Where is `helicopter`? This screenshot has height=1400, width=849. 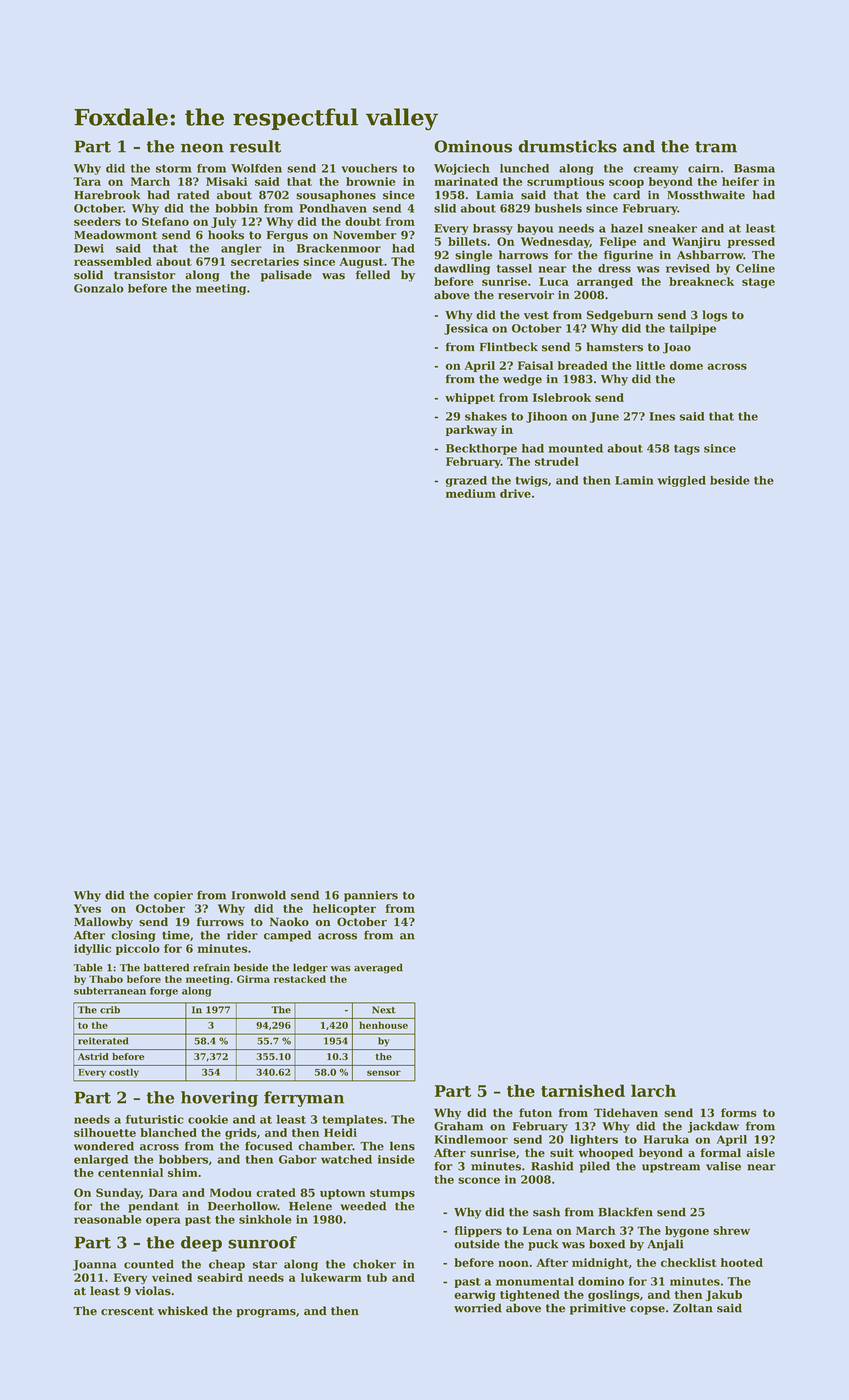 helicopter is located at coordinates (344, 909).
